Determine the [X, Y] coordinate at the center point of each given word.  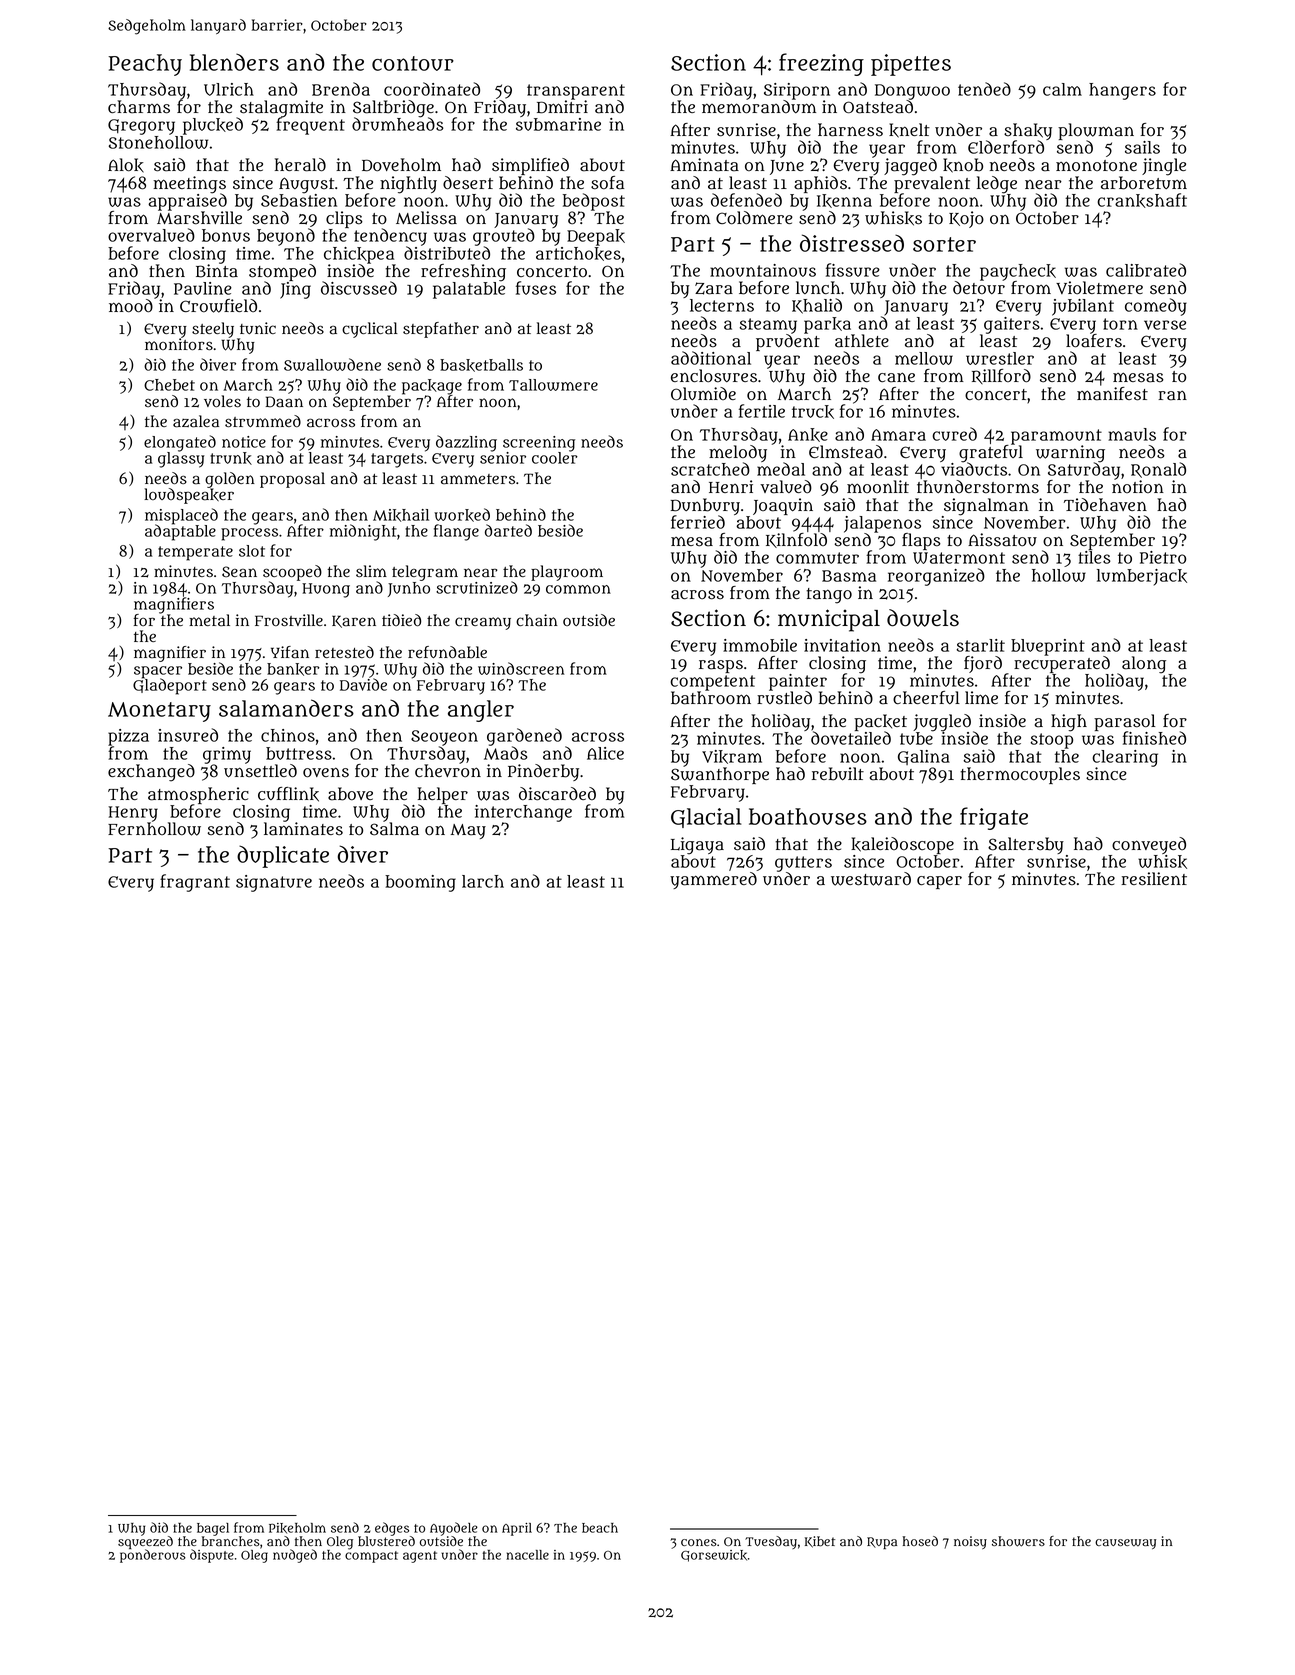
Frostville [289, 620]
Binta [217, 271]
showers [1018, 1541]
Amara [898, 435]
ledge [997, 185]
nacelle [527, 1555]
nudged [295, 1556]
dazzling [466, 443]
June [787, 167]
